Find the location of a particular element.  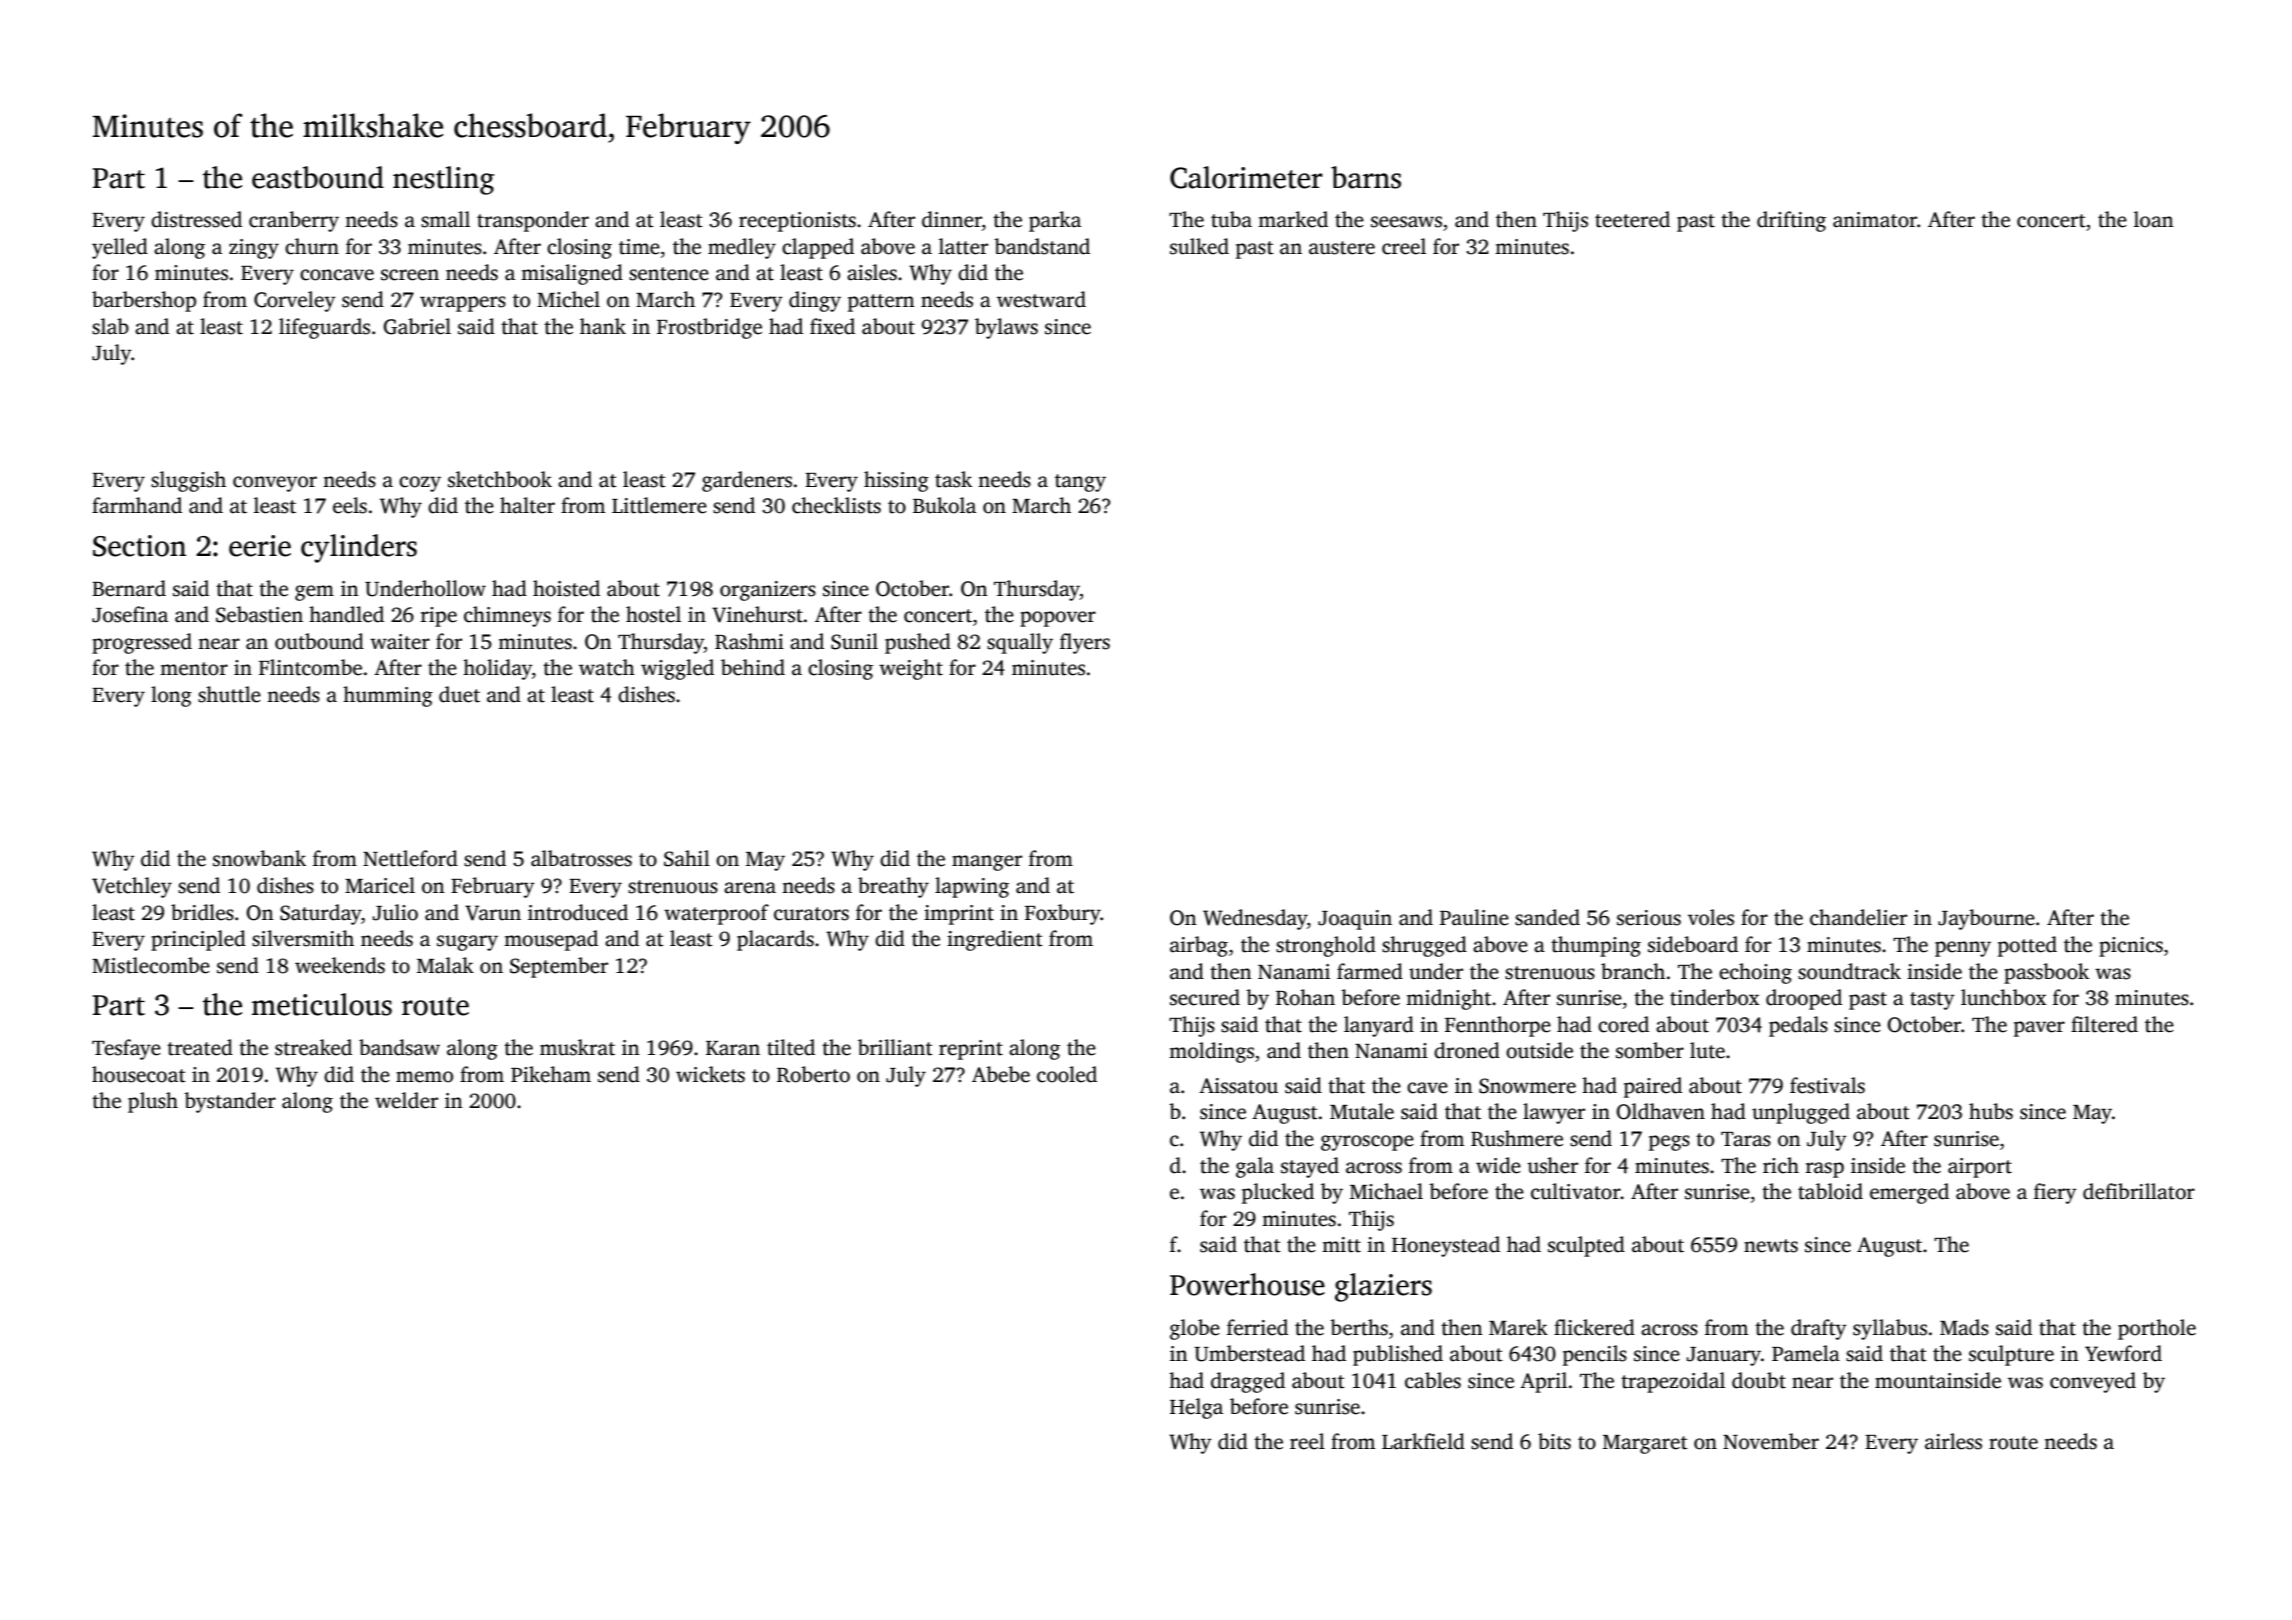

loan is located at coordinates (2154, 219).
